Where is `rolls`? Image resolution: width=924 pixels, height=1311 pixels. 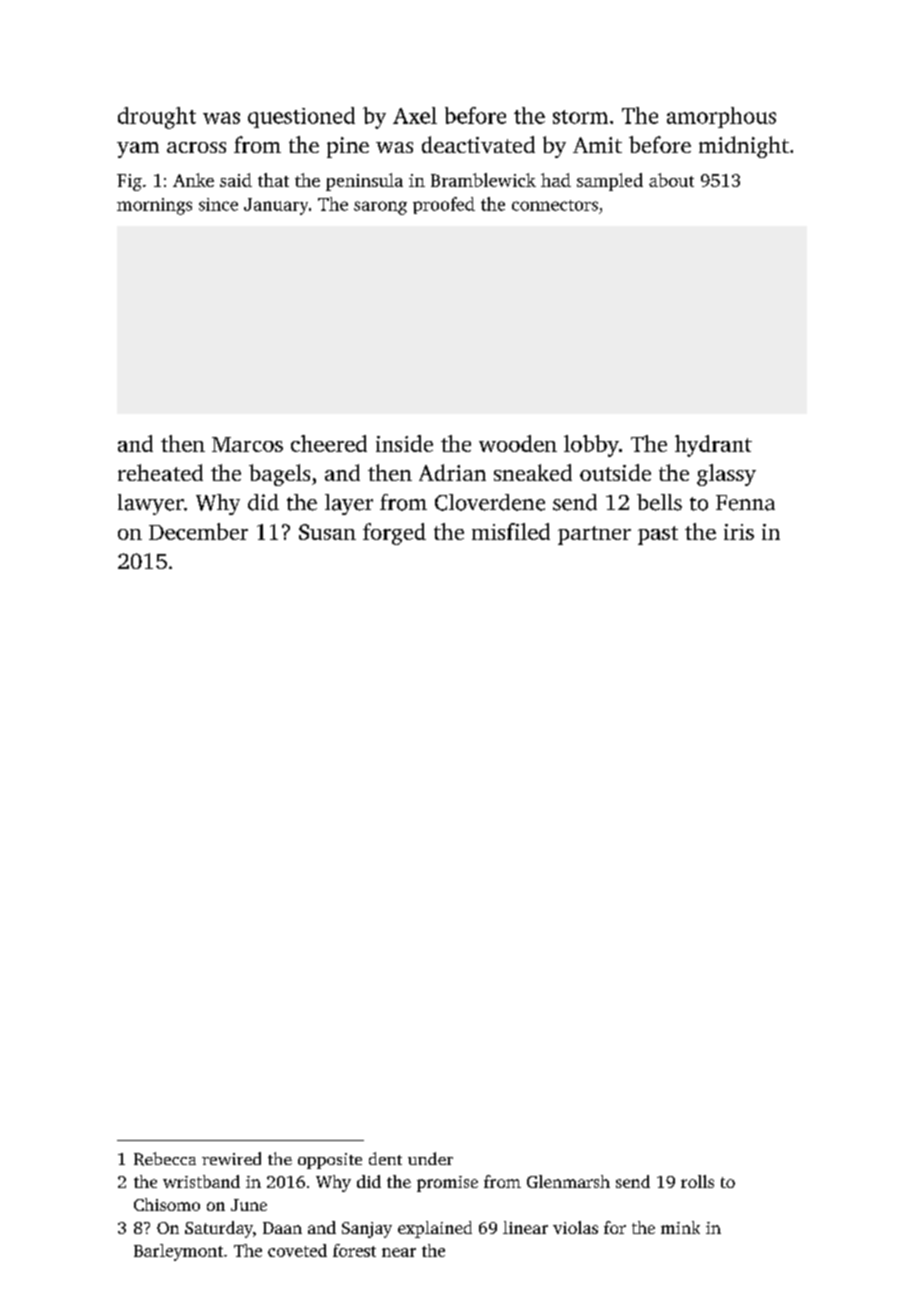
rolls is located at coordinates (697, 1181).
